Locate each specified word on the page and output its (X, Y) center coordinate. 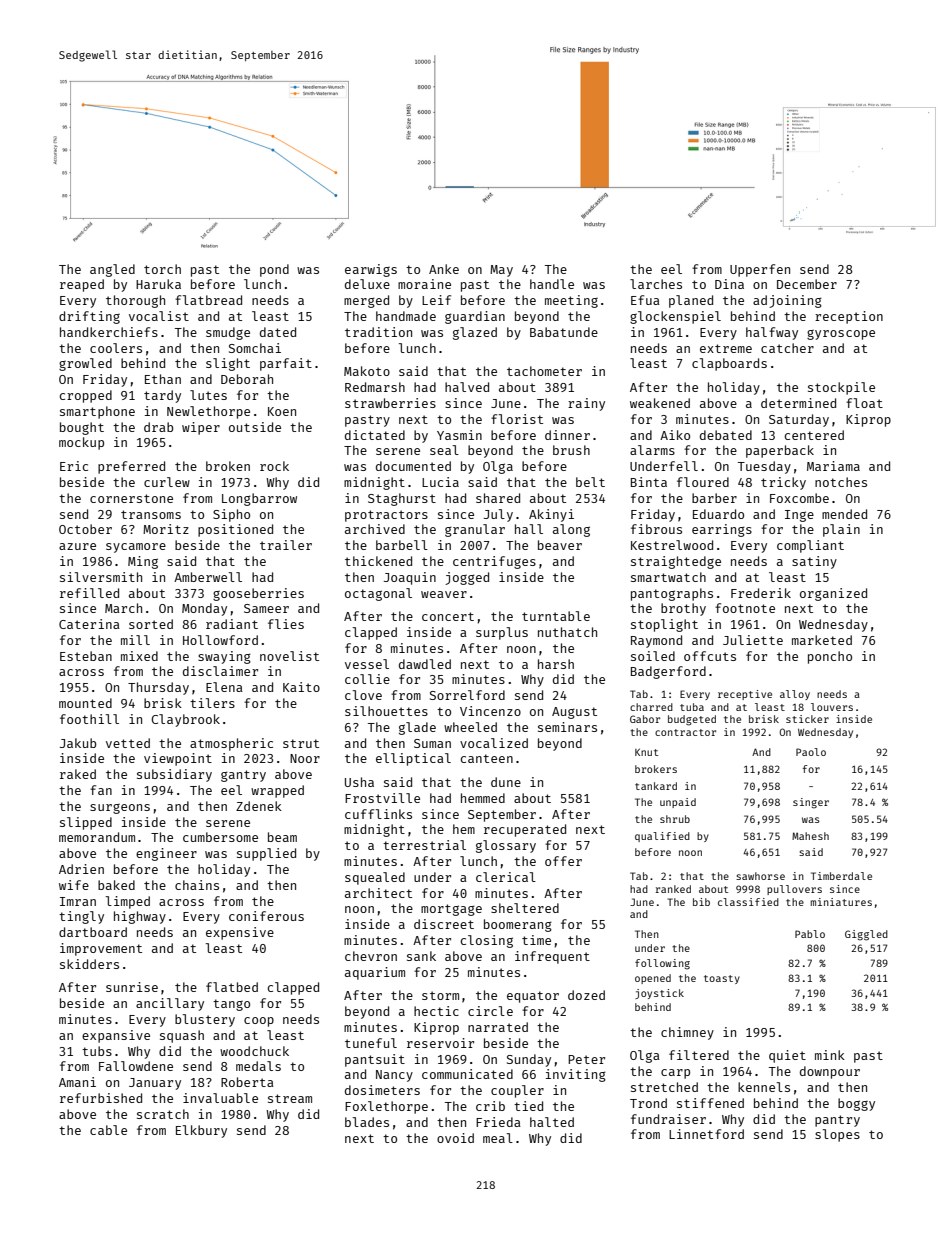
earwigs (371, 270)
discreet (444, 924)
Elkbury (201, 1131)
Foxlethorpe (386, 1107)
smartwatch (668, 577)
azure (77, 546)
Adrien (81, 869)
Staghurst (402, 499)
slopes (837, 1135)
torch (162, 269)
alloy (795, 695)
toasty (722, 979)
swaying (224, 657)
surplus (502, 633)
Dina (729, 284)
